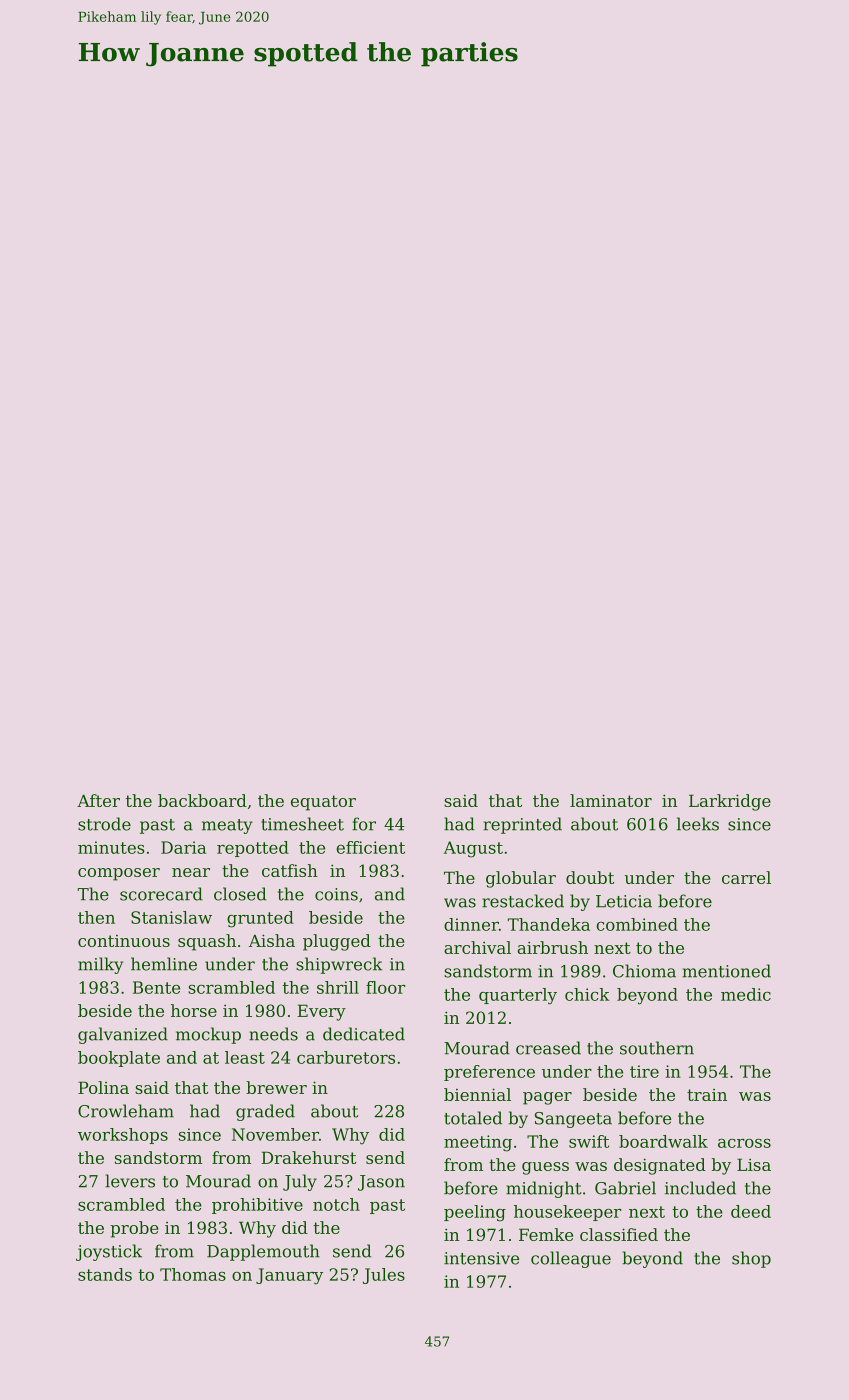  What do you see at coordinates (571, 1259) in the screenshot?
I see `colleague` at bounding box center [571, 1259].
